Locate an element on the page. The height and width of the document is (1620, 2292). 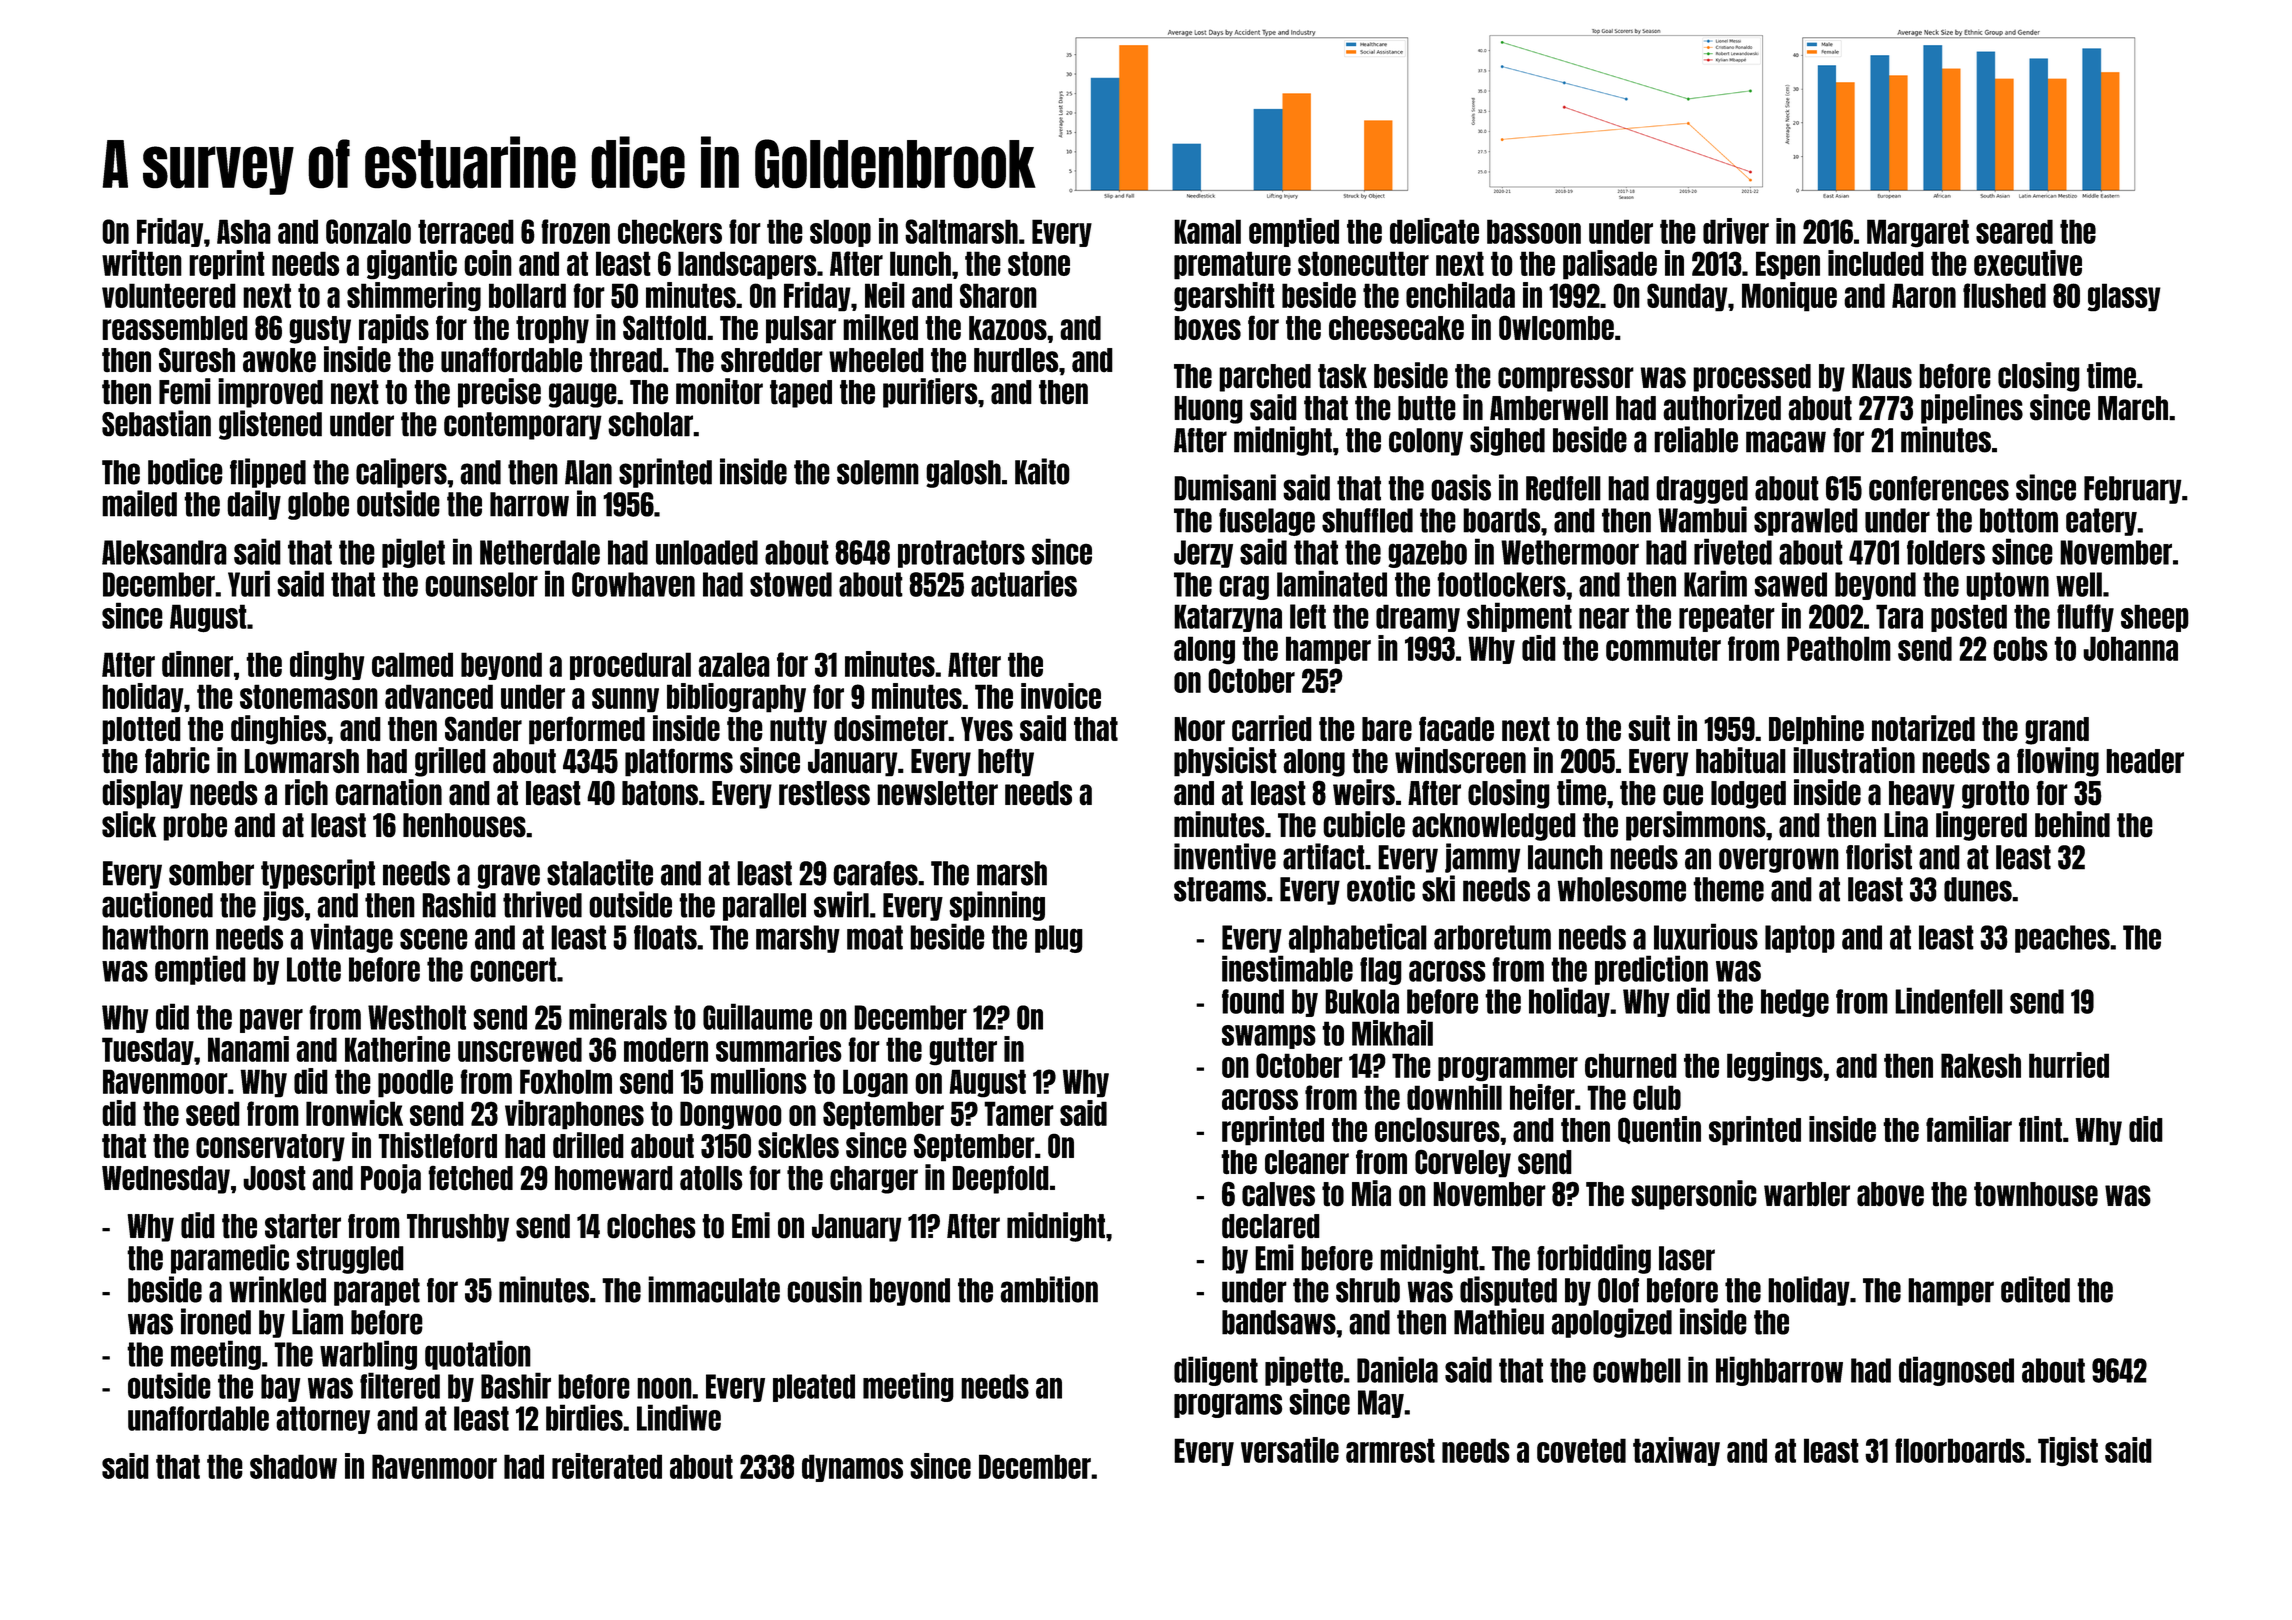
Klaus is located at coordinates (1882, 376).
